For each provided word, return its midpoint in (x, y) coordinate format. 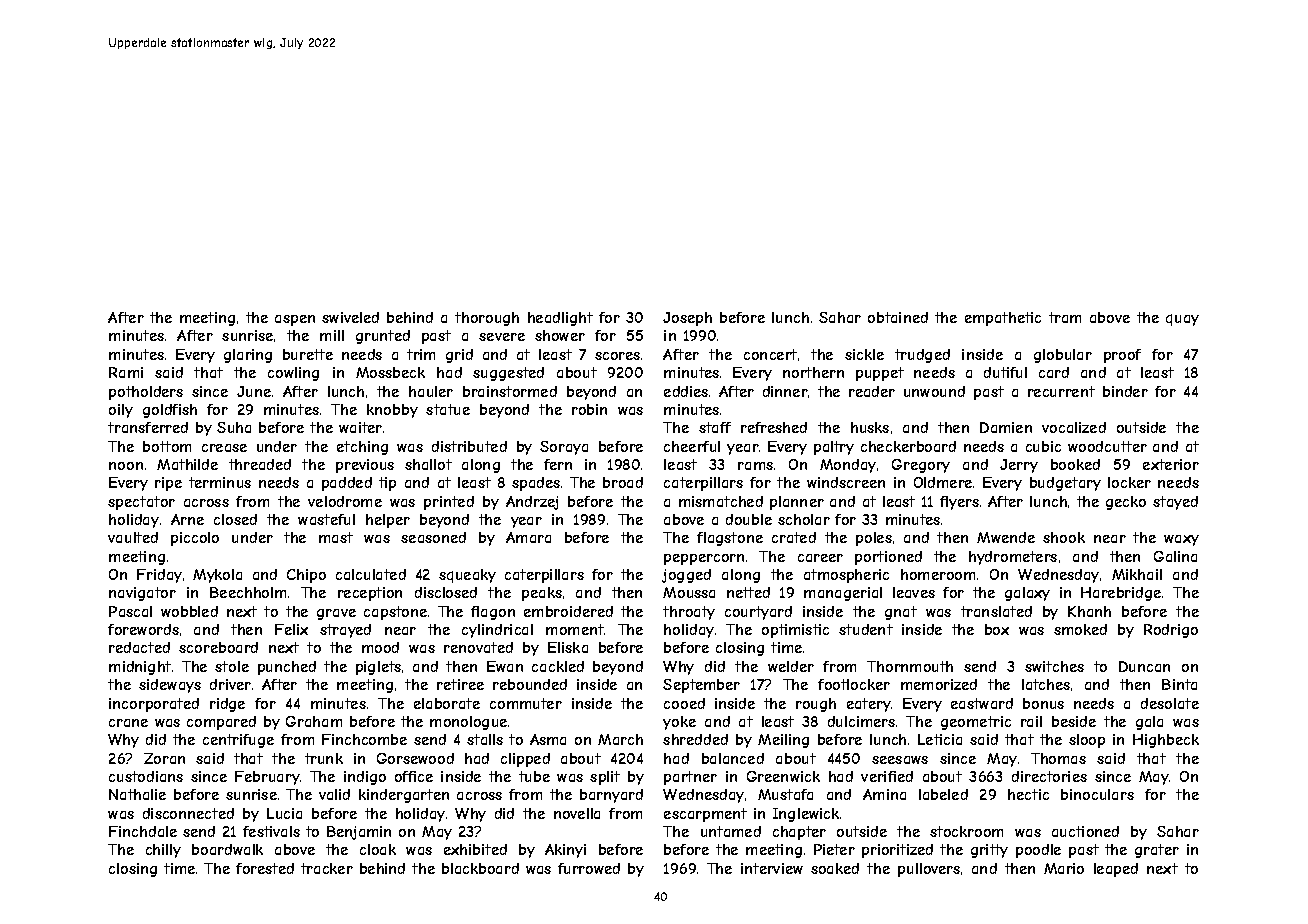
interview (772, 868)
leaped (1116, 870)
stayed (1175, 503)
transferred (148, 427)
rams (755, 466)
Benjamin (359, 833)
